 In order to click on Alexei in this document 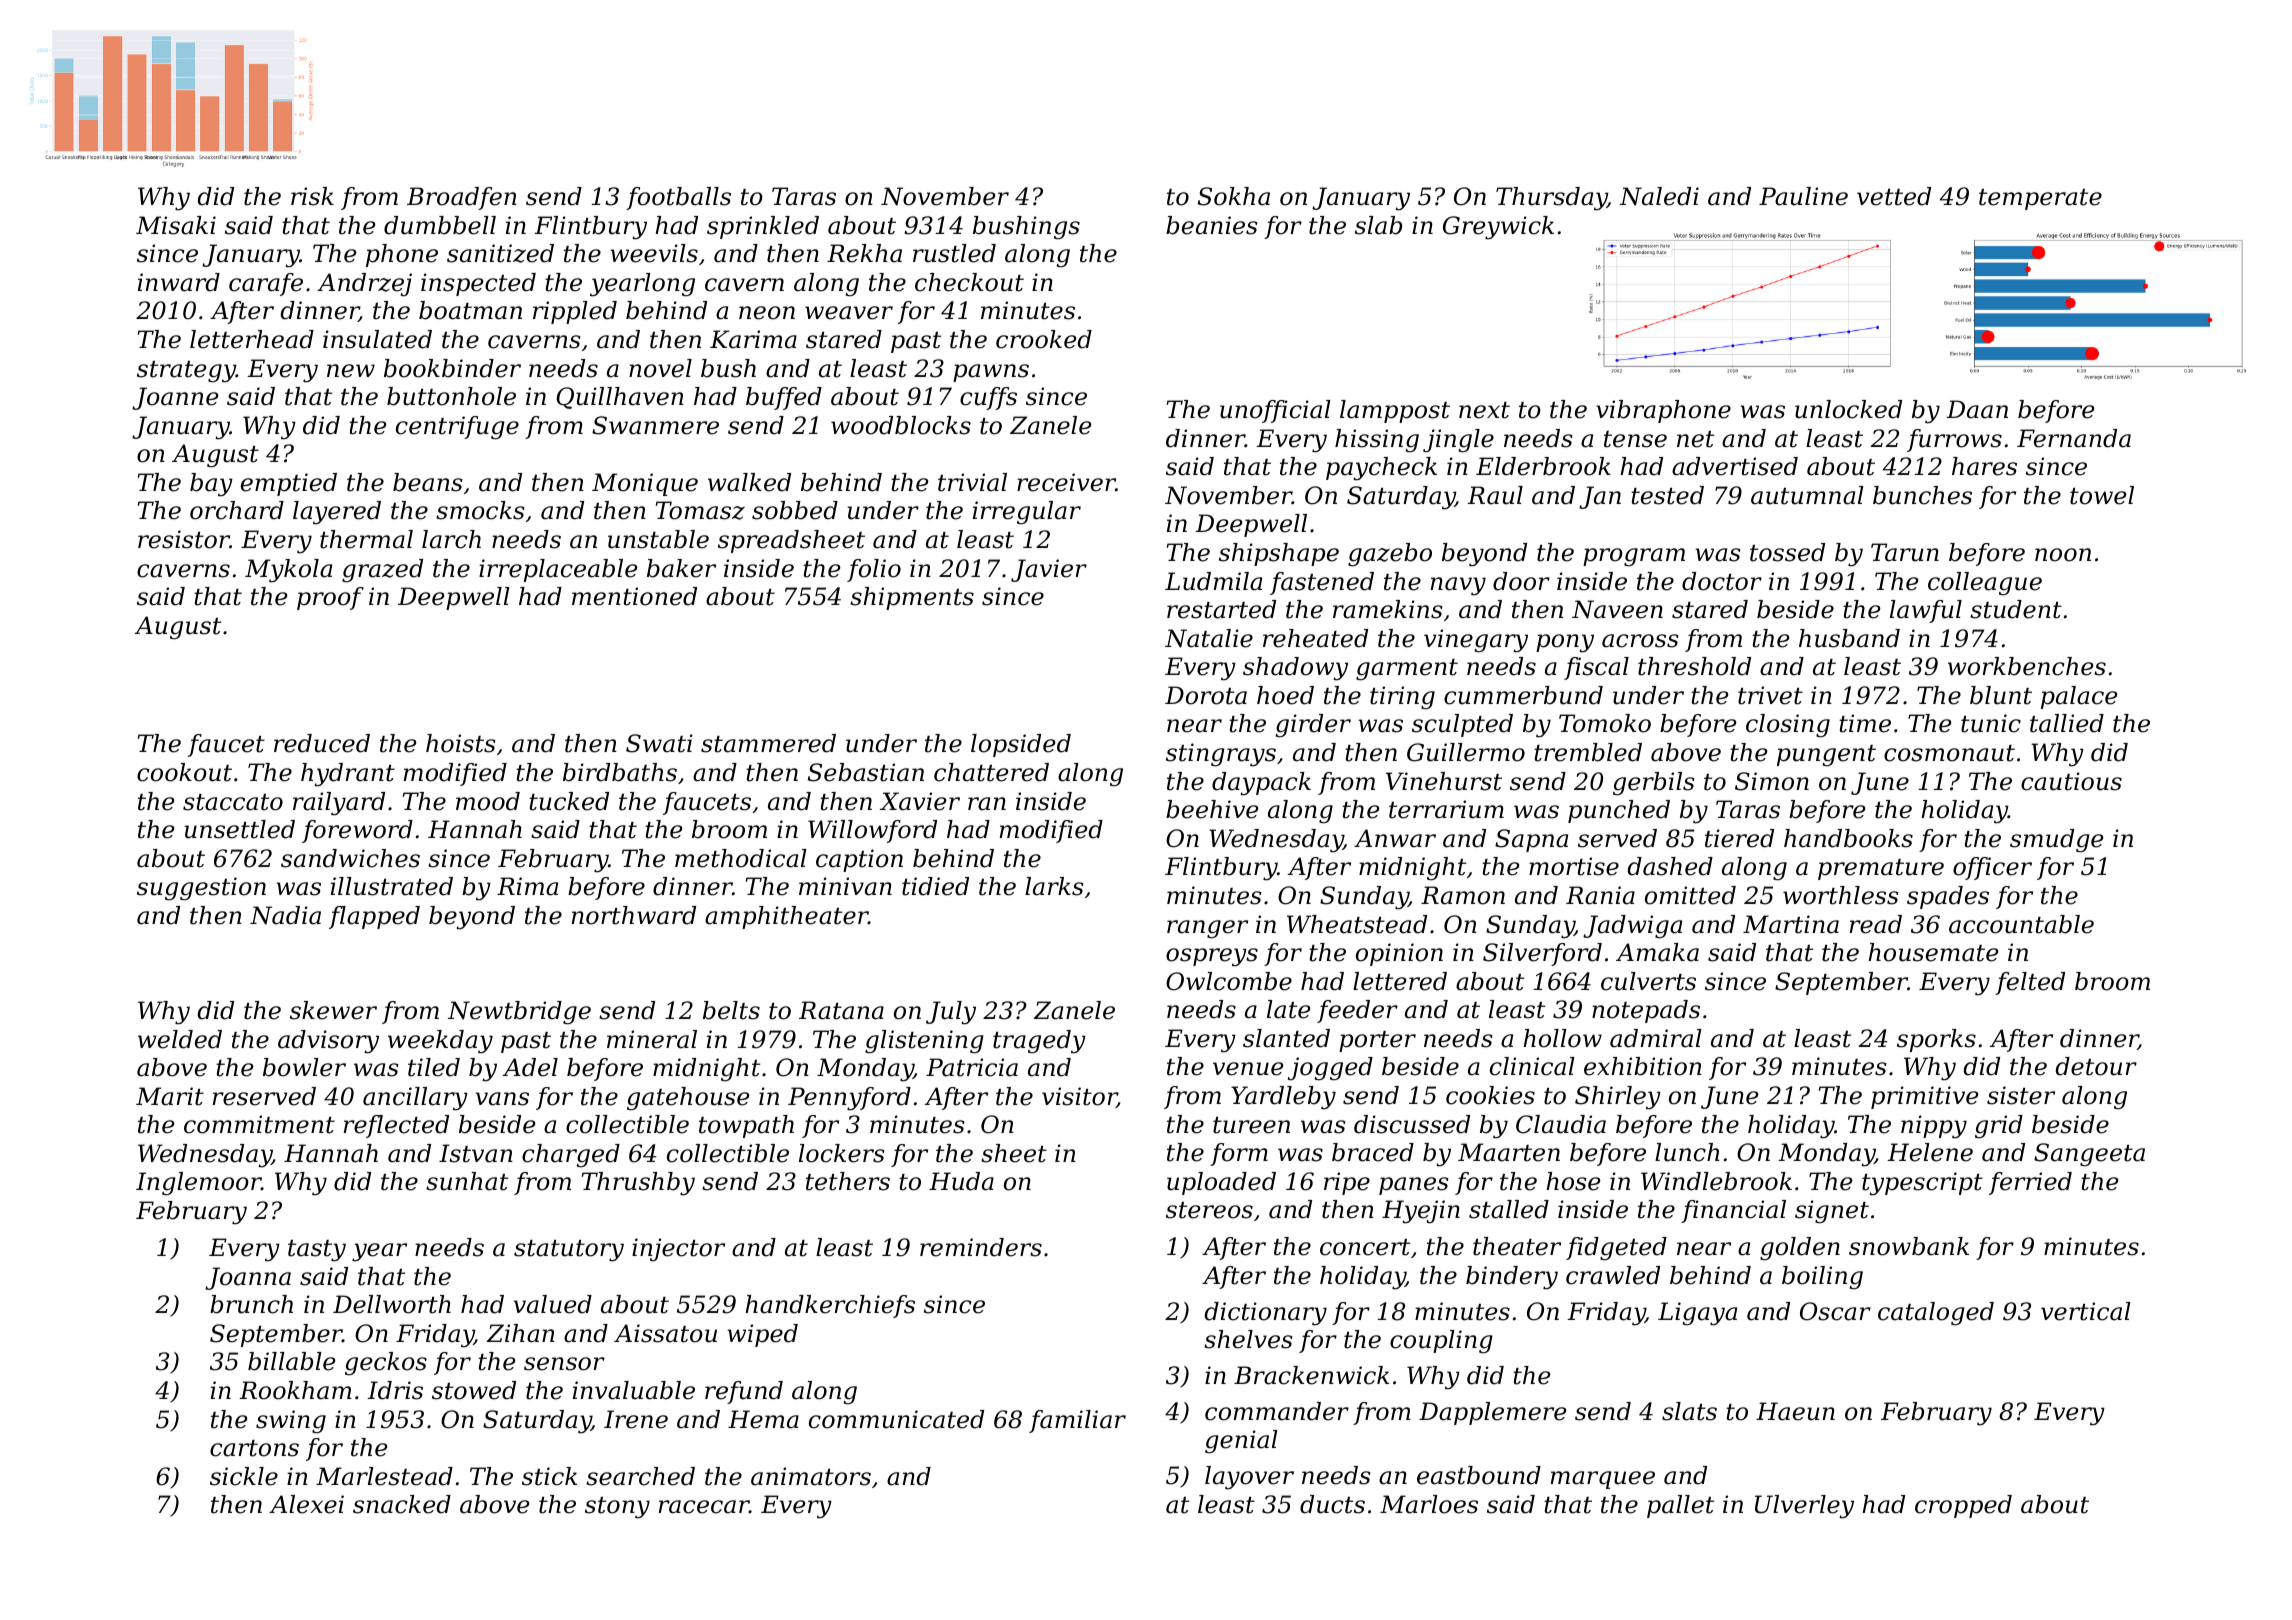, I will do `click(306, 1504)`.
